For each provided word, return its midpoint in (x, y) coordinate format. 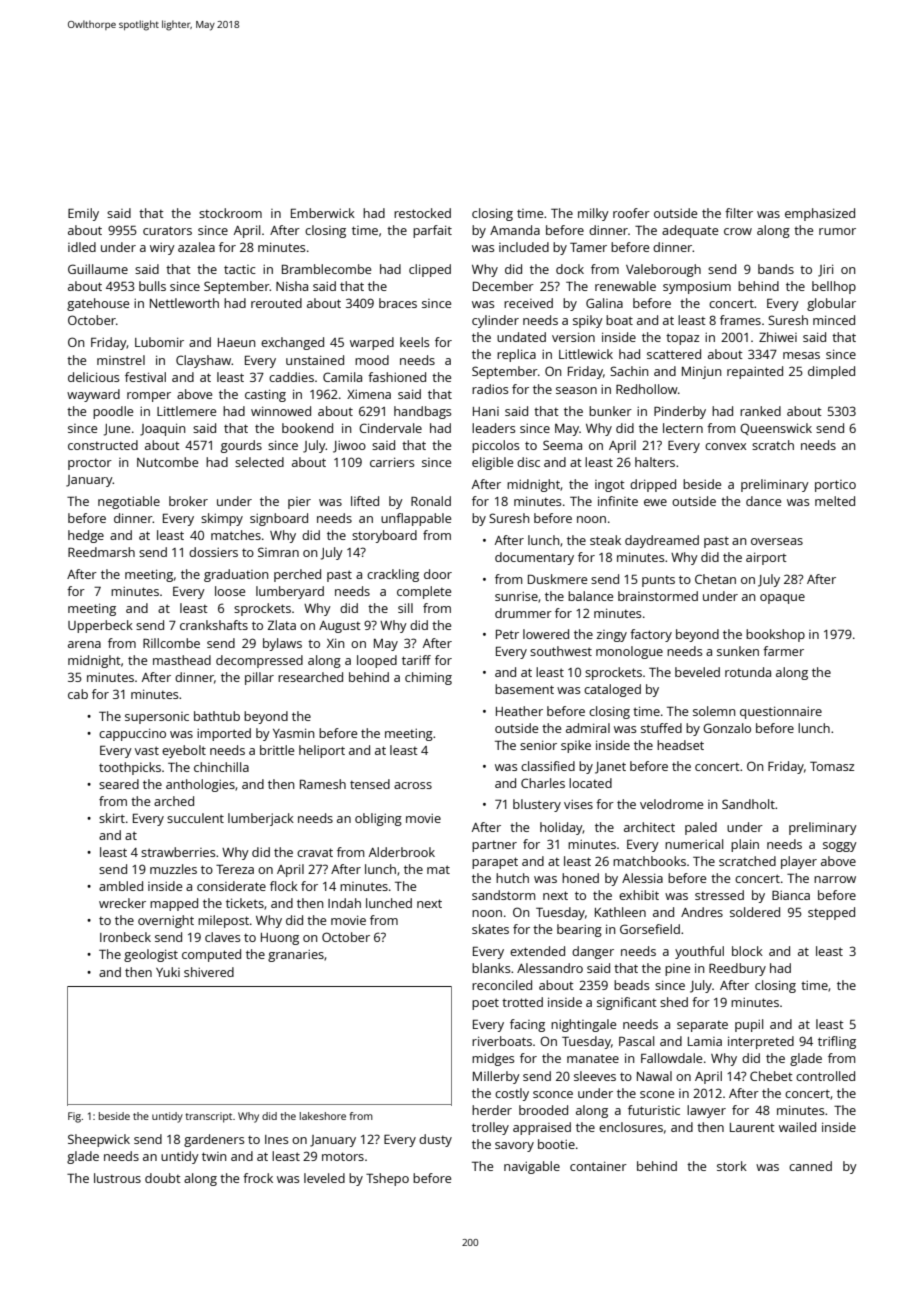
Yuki (168, 972)
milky (593, 214)
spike (576, 746)
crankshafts (214, 625)
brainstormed (658, 596)
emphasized (820, 214)
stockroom (230, 213)
